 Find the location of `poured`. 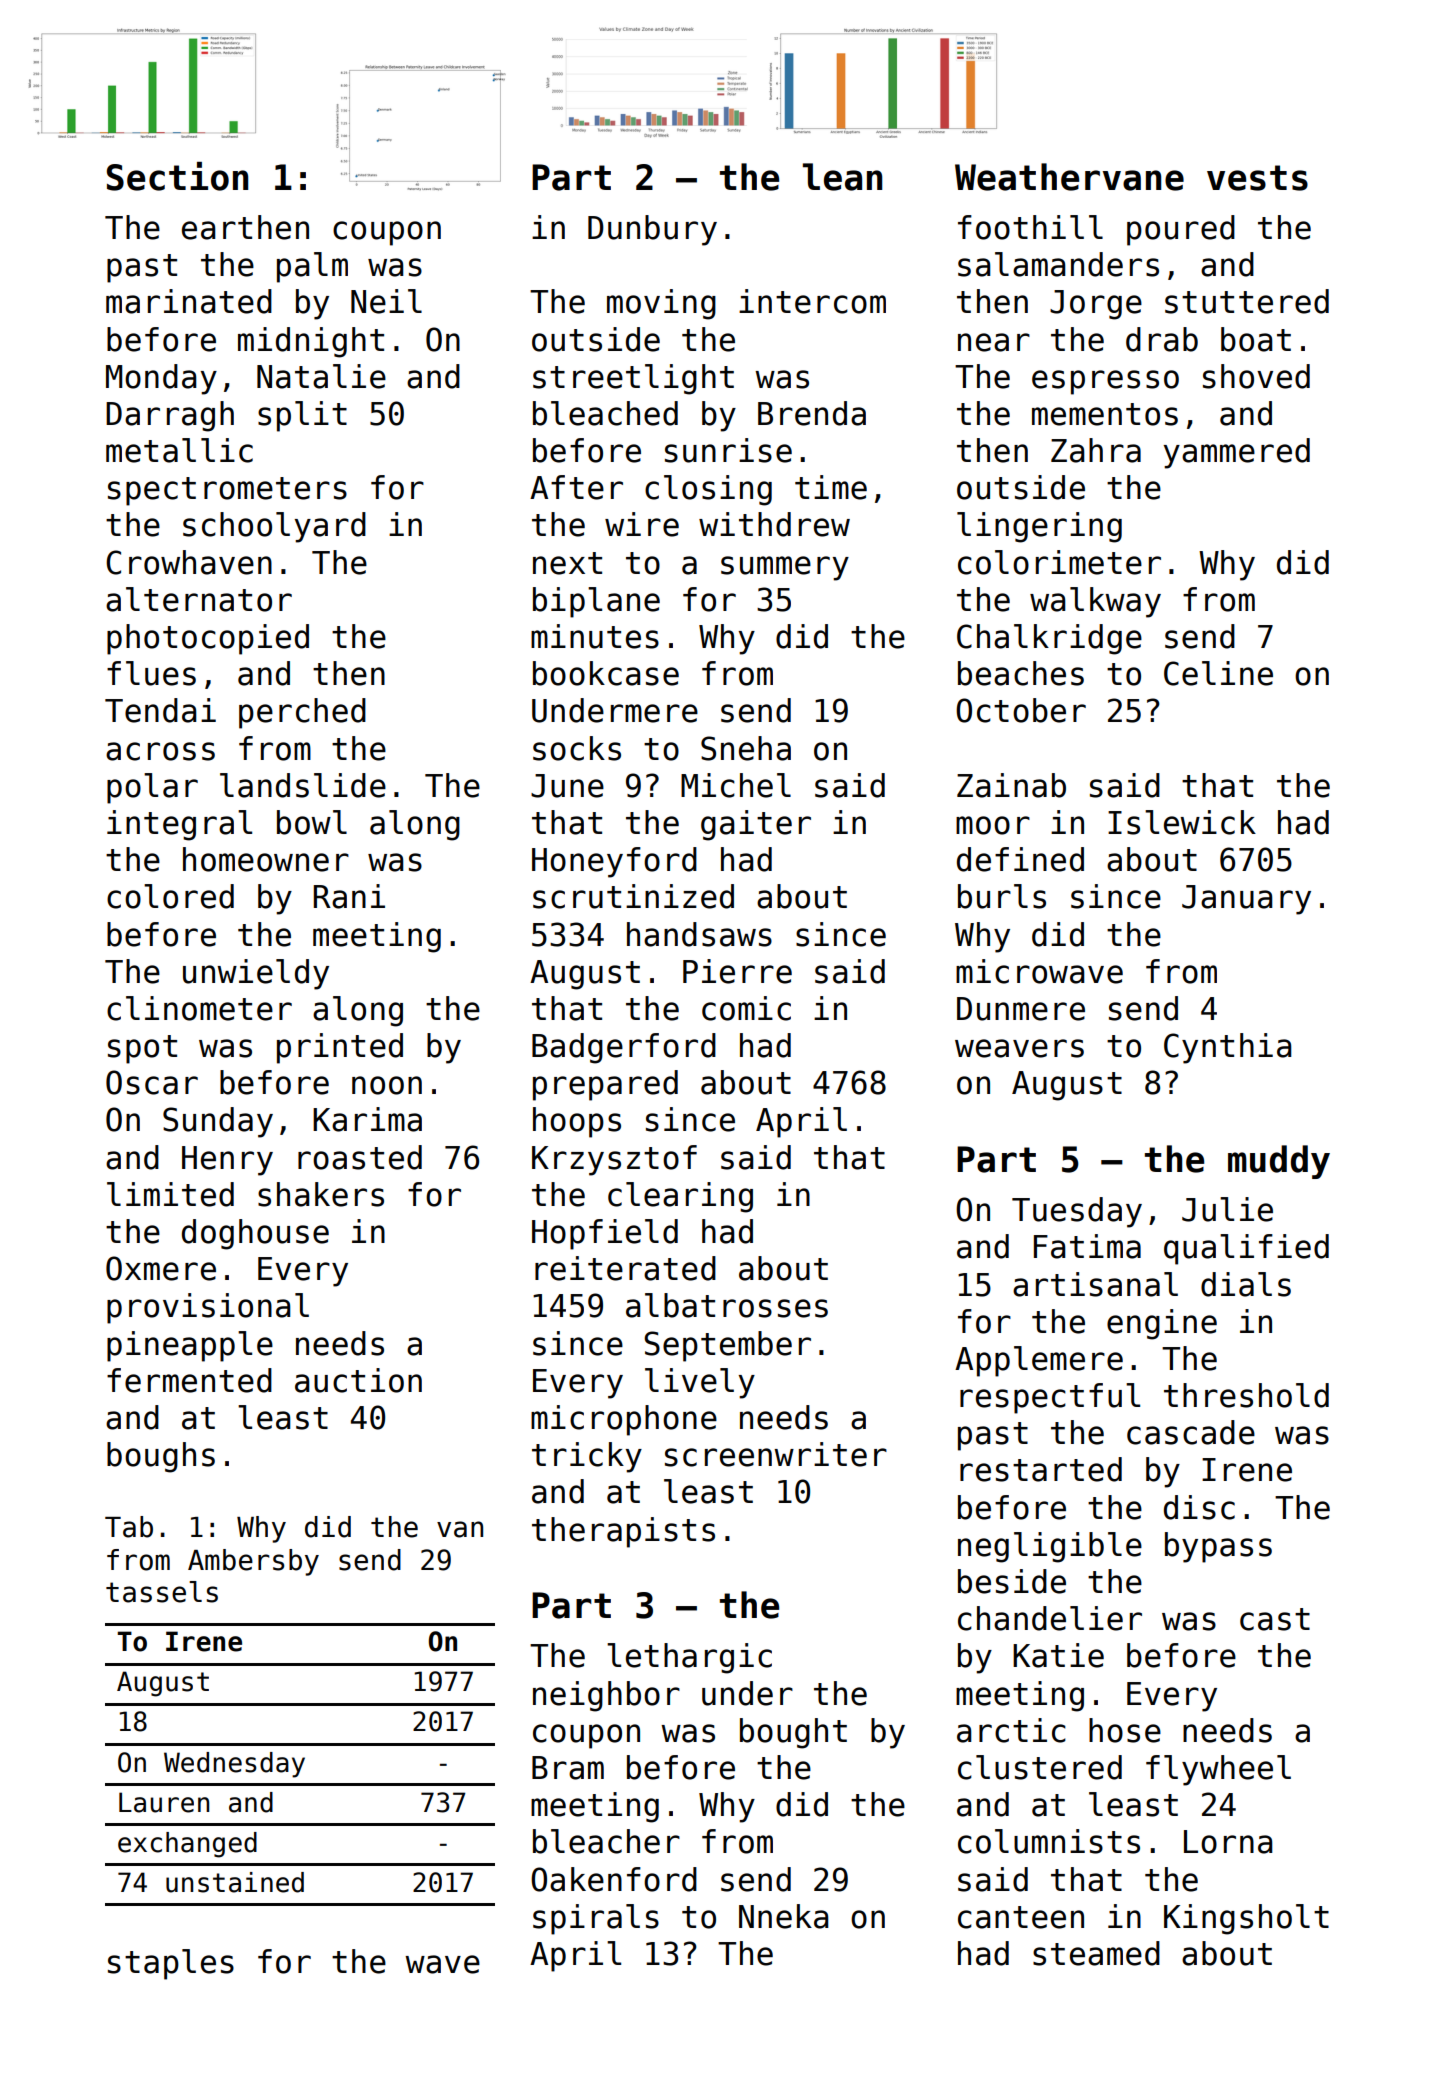

poured is located at coordinates (1181, 230).
